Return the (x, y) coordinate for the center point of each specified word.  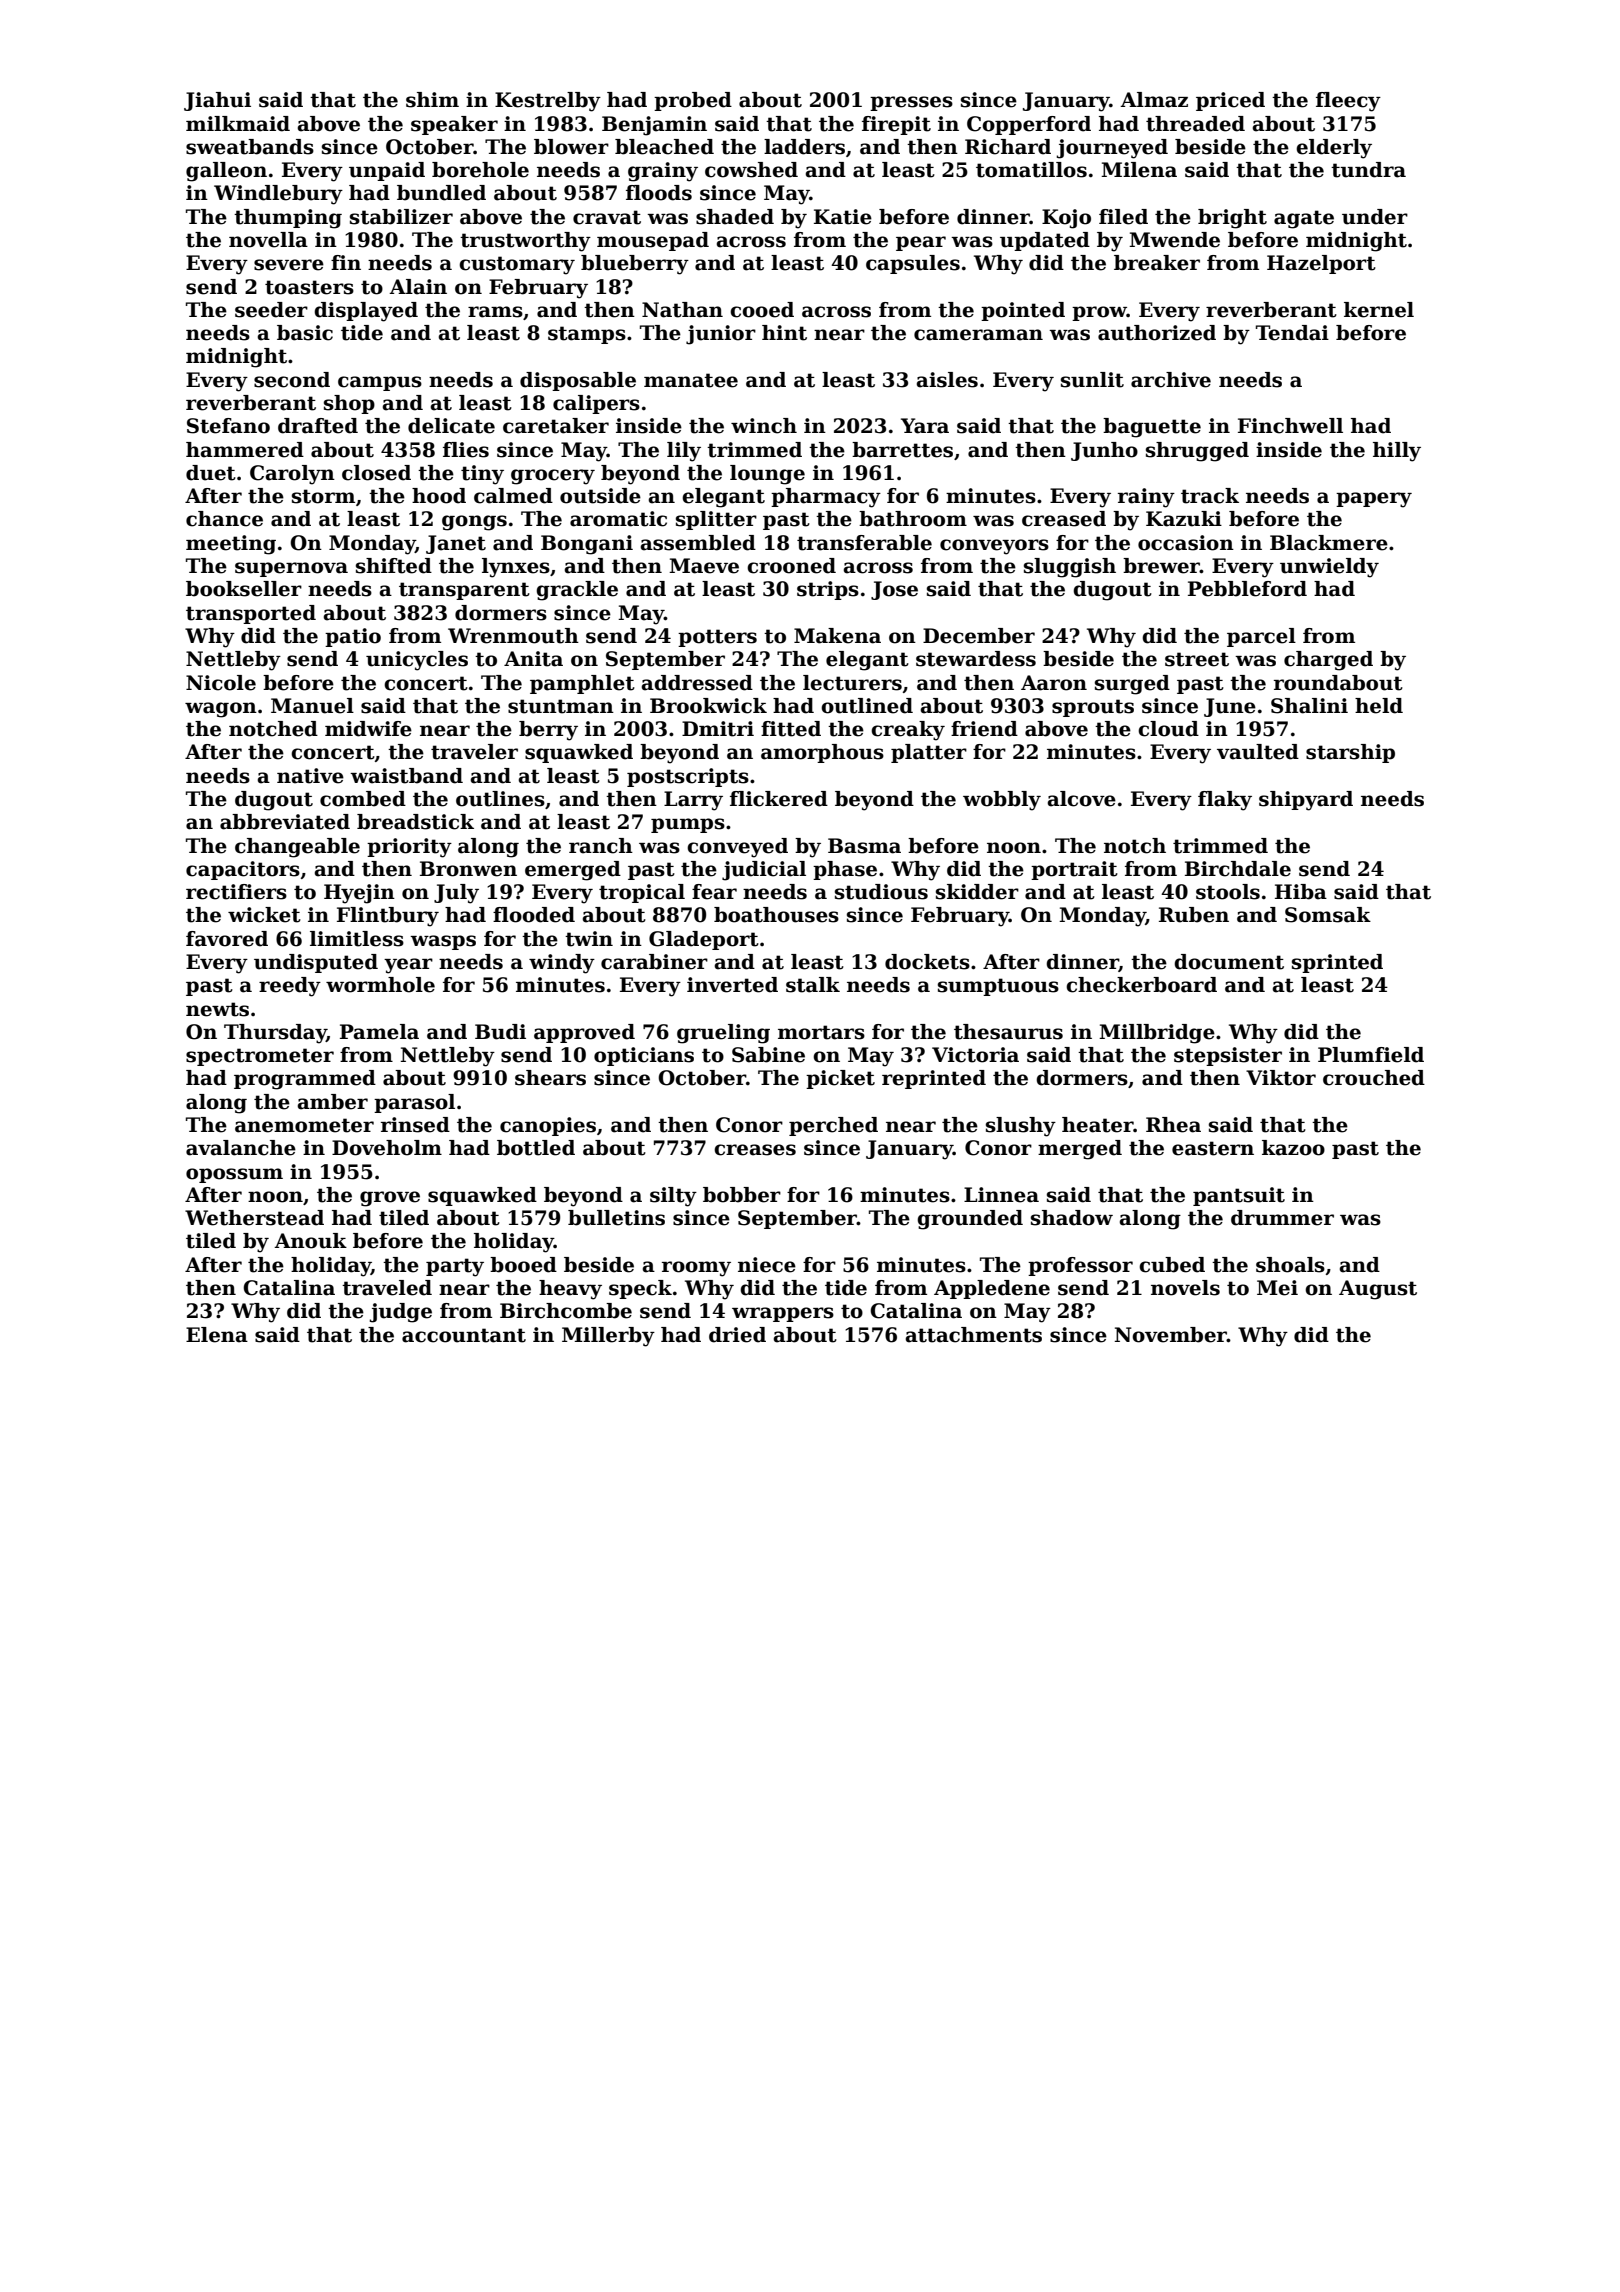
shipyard (1306, 801)
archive (1171, 380)
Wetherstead (254, 1218)
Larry (693, 801)
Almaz (1154, 100)
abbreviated (285, 822)
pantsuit (1239, 1196)
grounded (970, 1220)
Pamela (379, 1032)
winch (764, 426)
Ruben (1194, 915)
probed (693, 101)
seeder (271, 310)
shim (432, 100)
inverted (732, 985)
